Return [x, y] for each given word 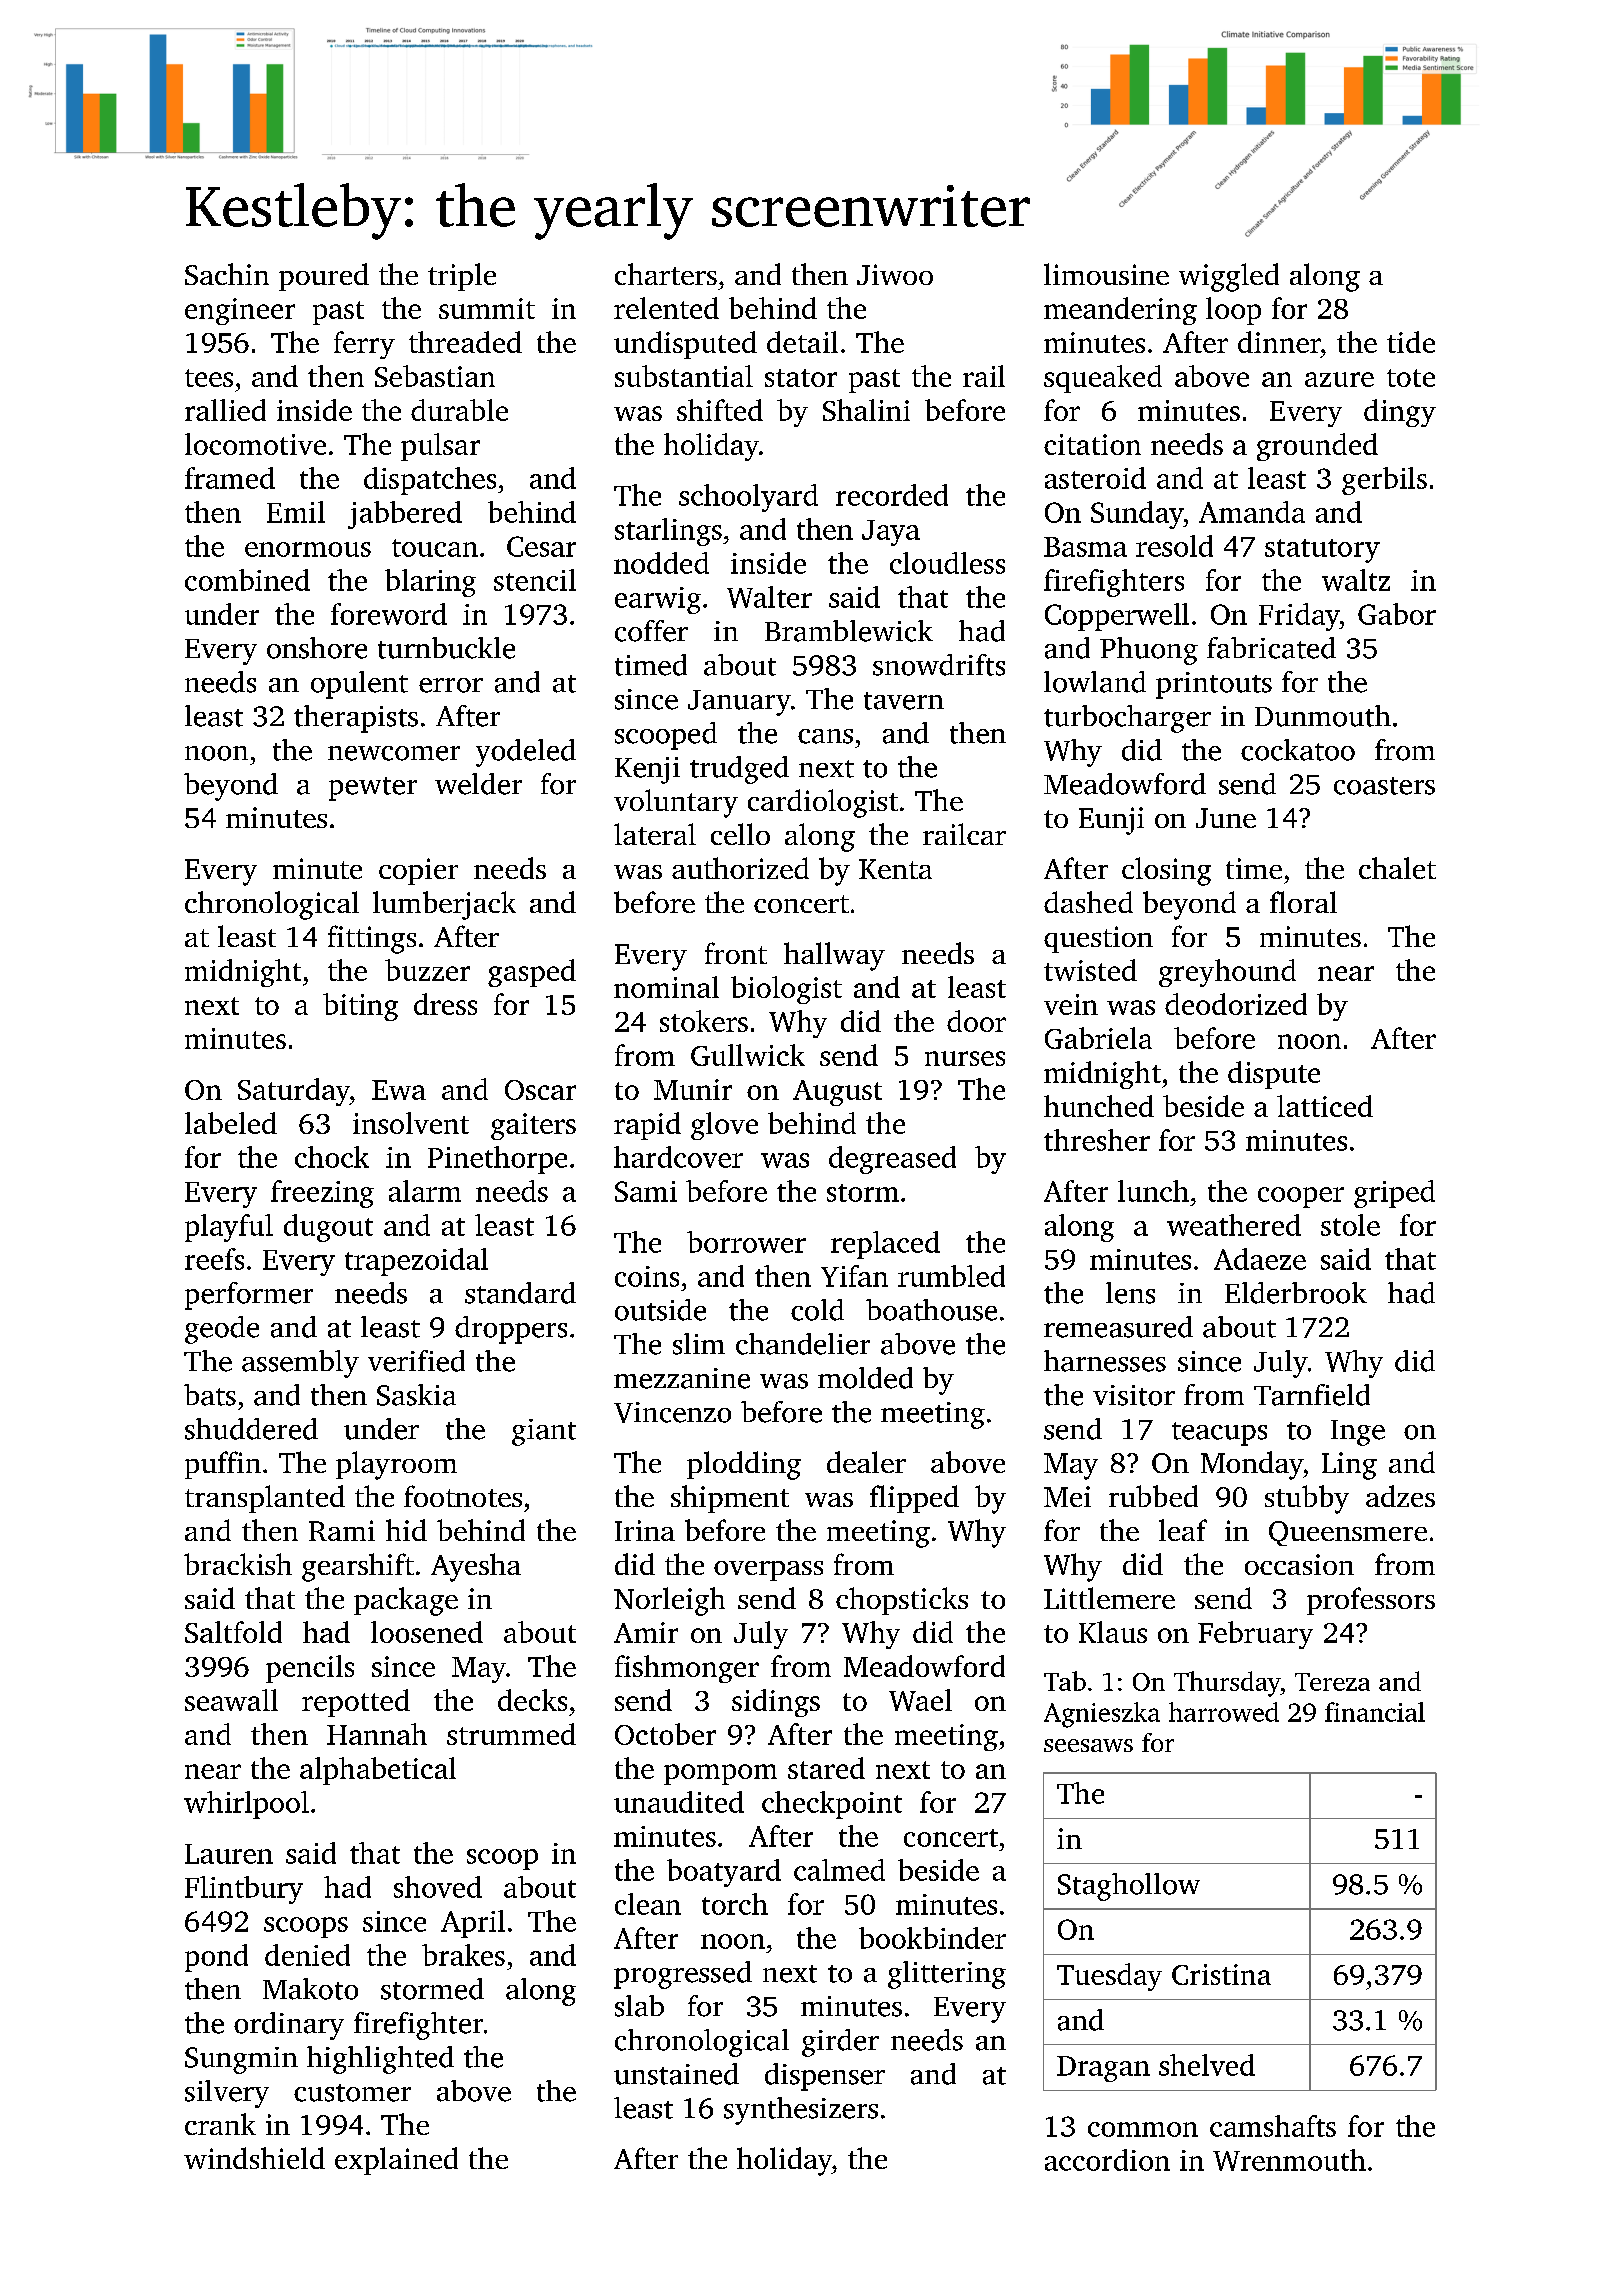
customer [352, 2093]
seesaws [1088, 1745]
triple [462, 277]
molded [865, 1378]
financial [1375, 1712]
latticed [1325, 1106]
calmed [839, 1870]
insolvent [411, 1123]
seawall [231, 1700]
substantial [684, 376]
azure [1339, 379]
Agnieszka [1102, 1715]
